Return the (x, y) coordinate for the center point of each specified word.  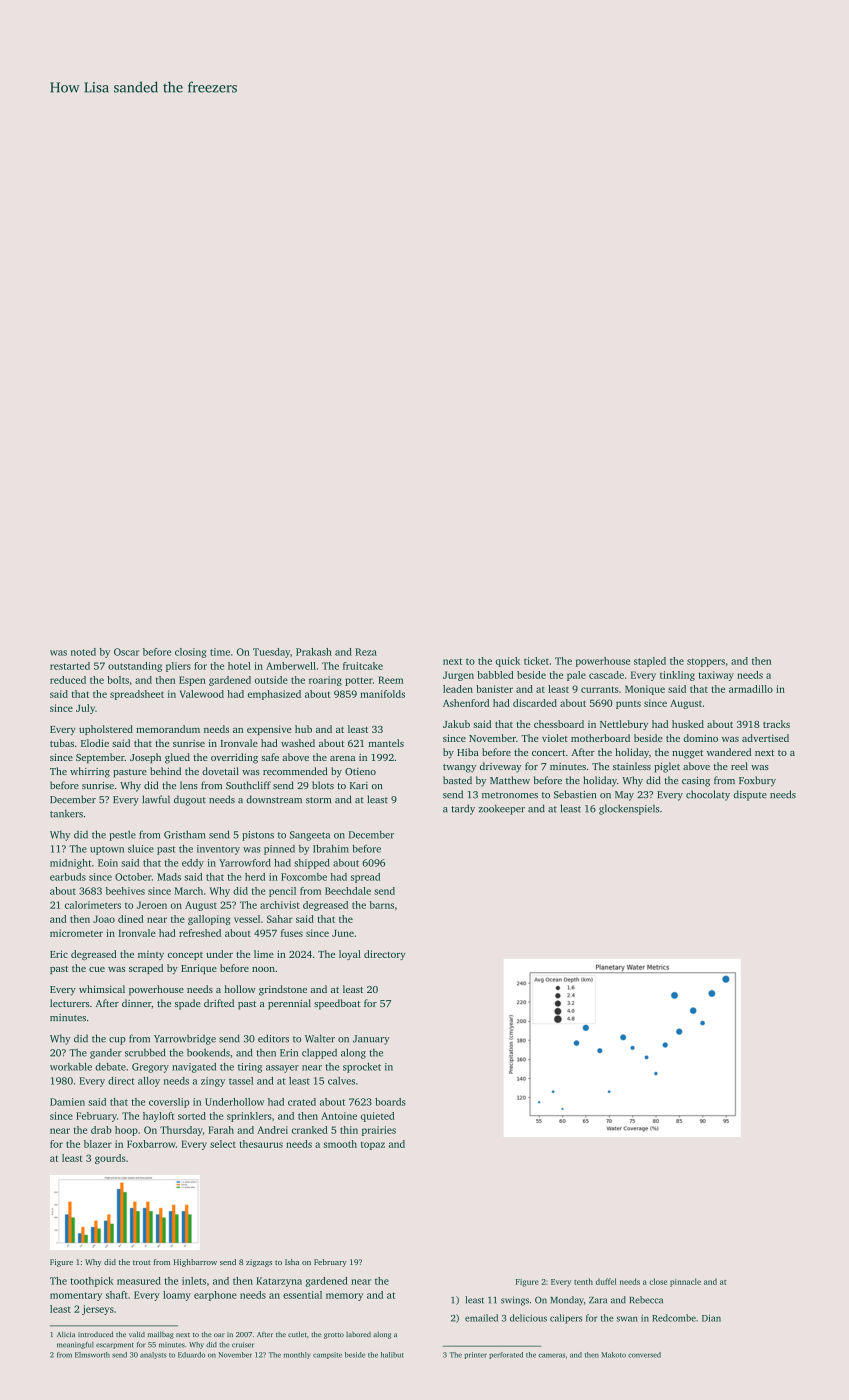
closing (190, 653)
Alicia (66, 1334)
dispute (750, 795)
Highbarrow (195, 1263)
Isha (292, 1262)
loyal (350, 955)
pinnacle (685, 1282)
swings (515, 1301)
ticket (536, 661)
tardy (463, 809)
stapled (650, 662)
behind (165, 771)
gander (106, 1054)
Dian (711, 1318)
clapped (319, 1054)
